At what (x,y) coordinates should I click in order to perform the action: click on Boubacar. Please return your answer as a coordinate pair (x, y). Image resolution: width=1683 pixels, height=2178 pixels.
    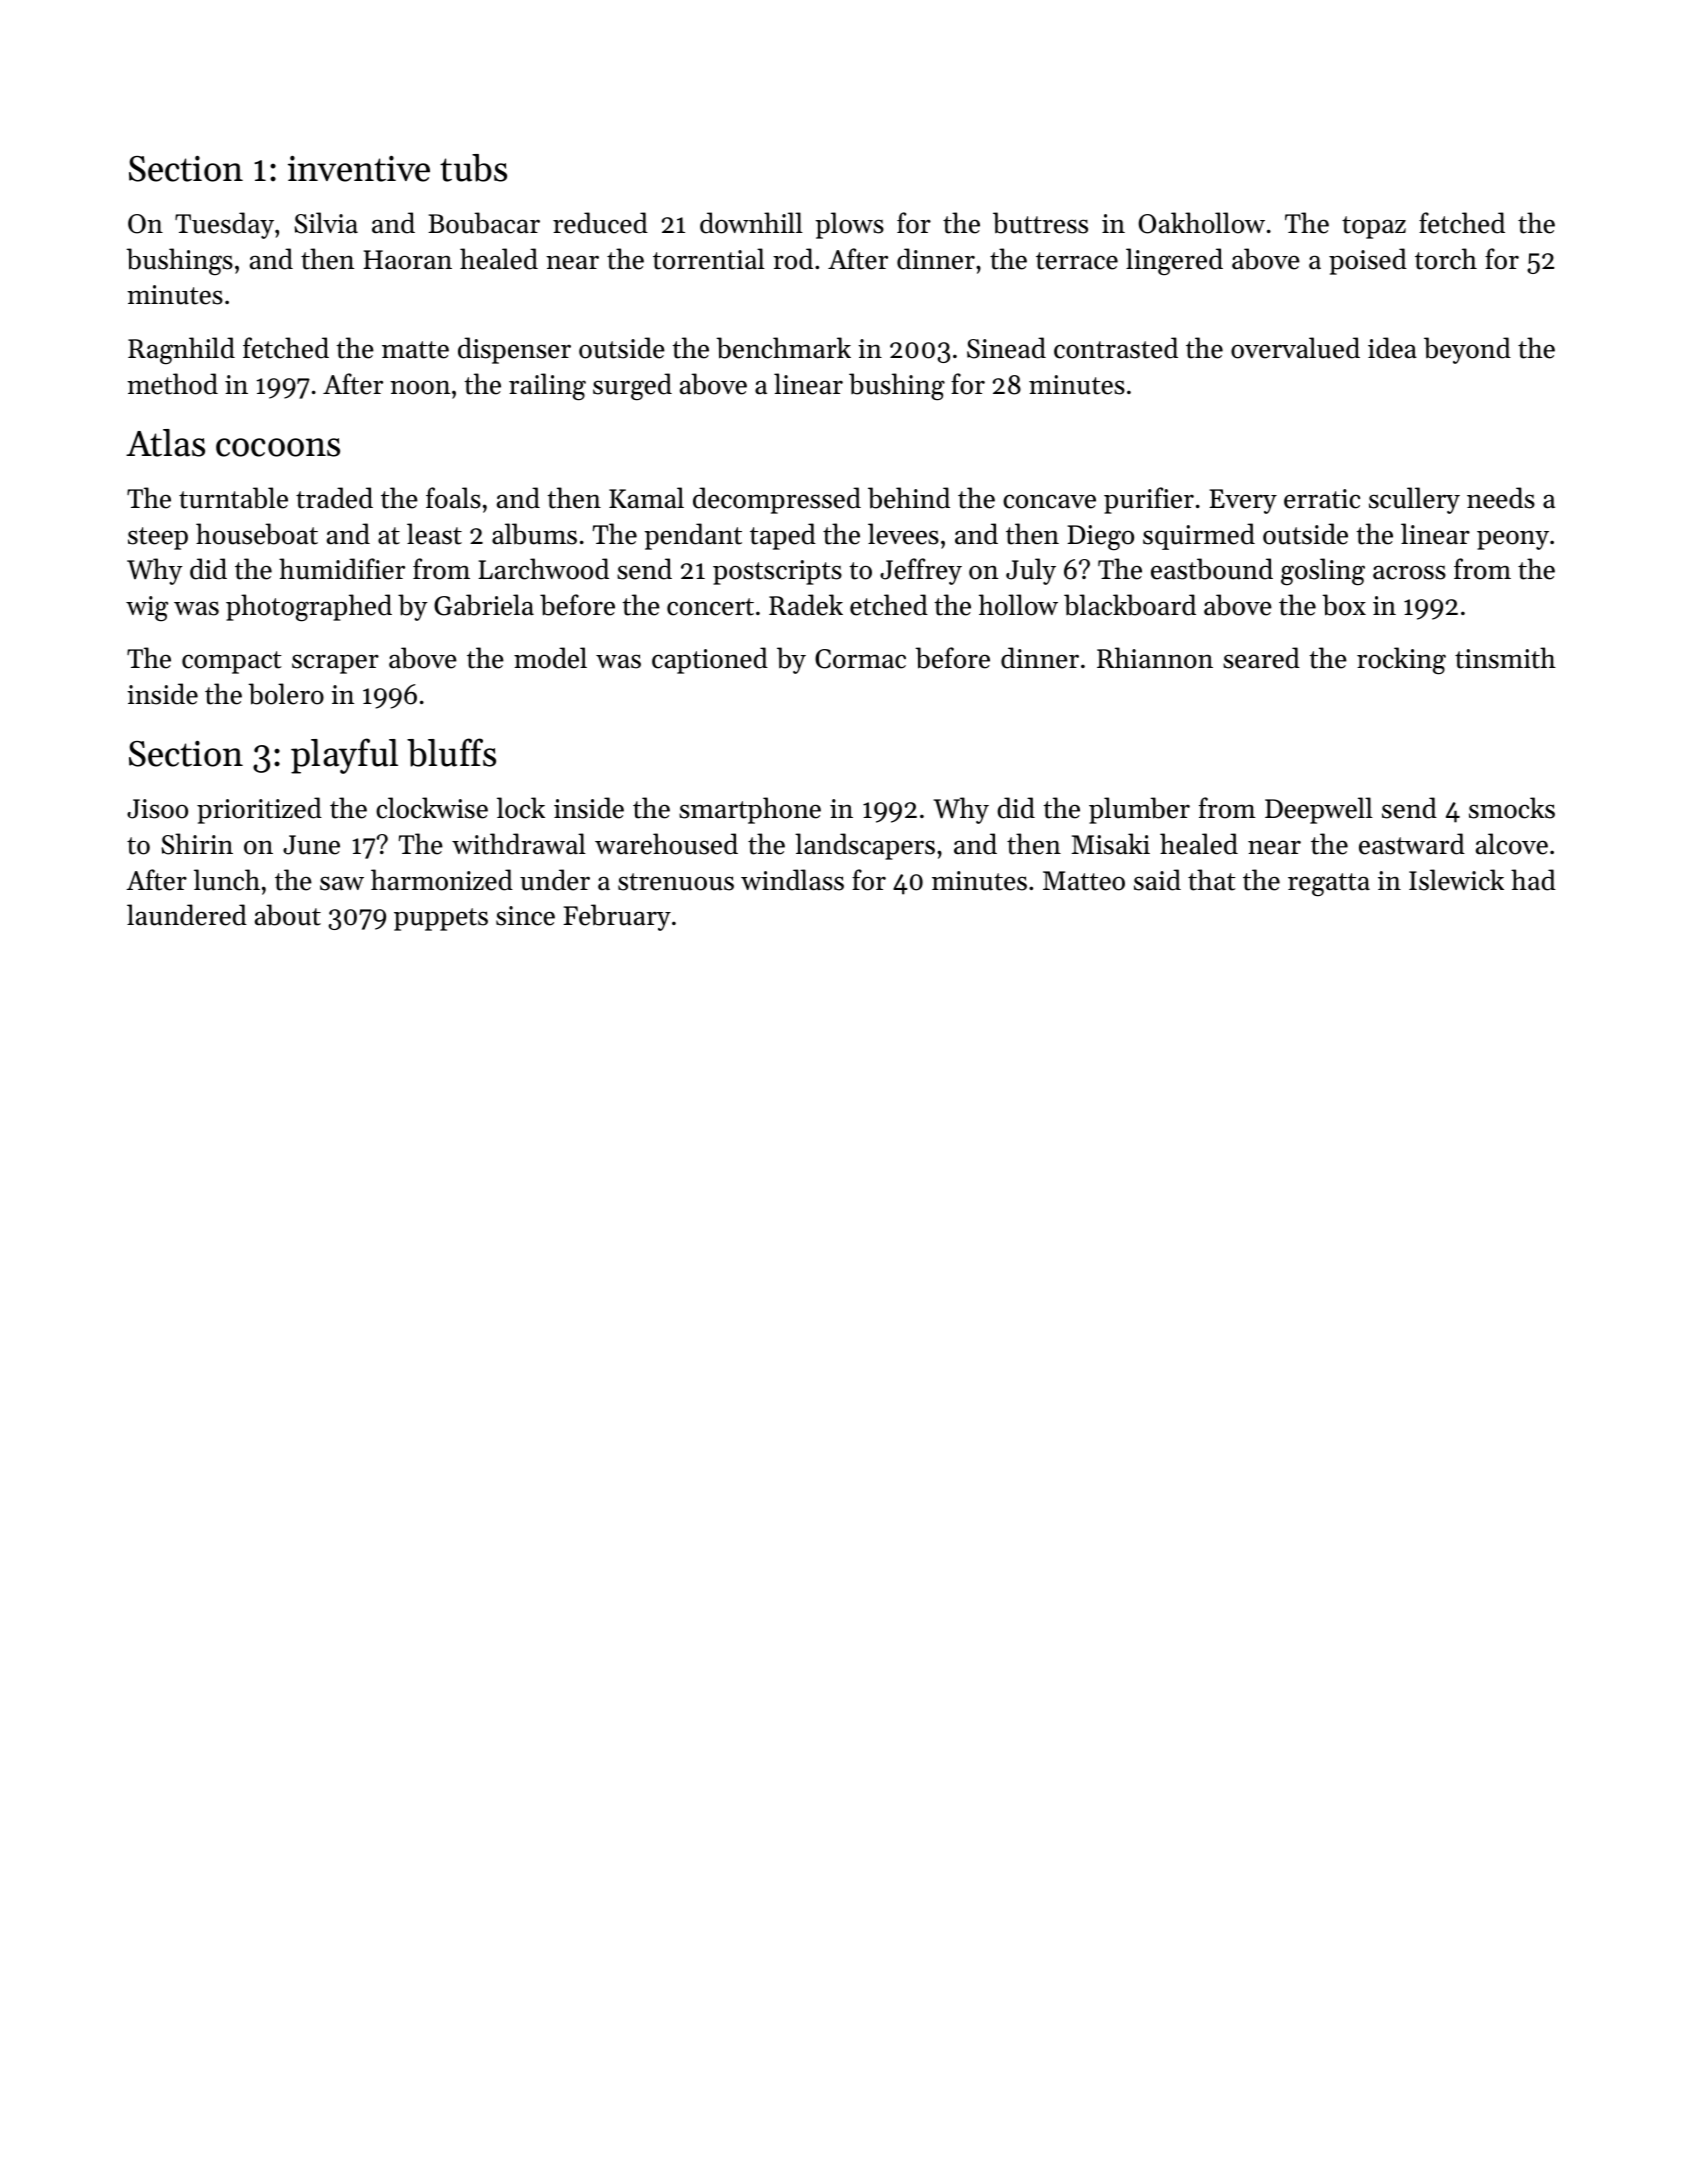
    Looking at the image, I should click on (484, 223).
